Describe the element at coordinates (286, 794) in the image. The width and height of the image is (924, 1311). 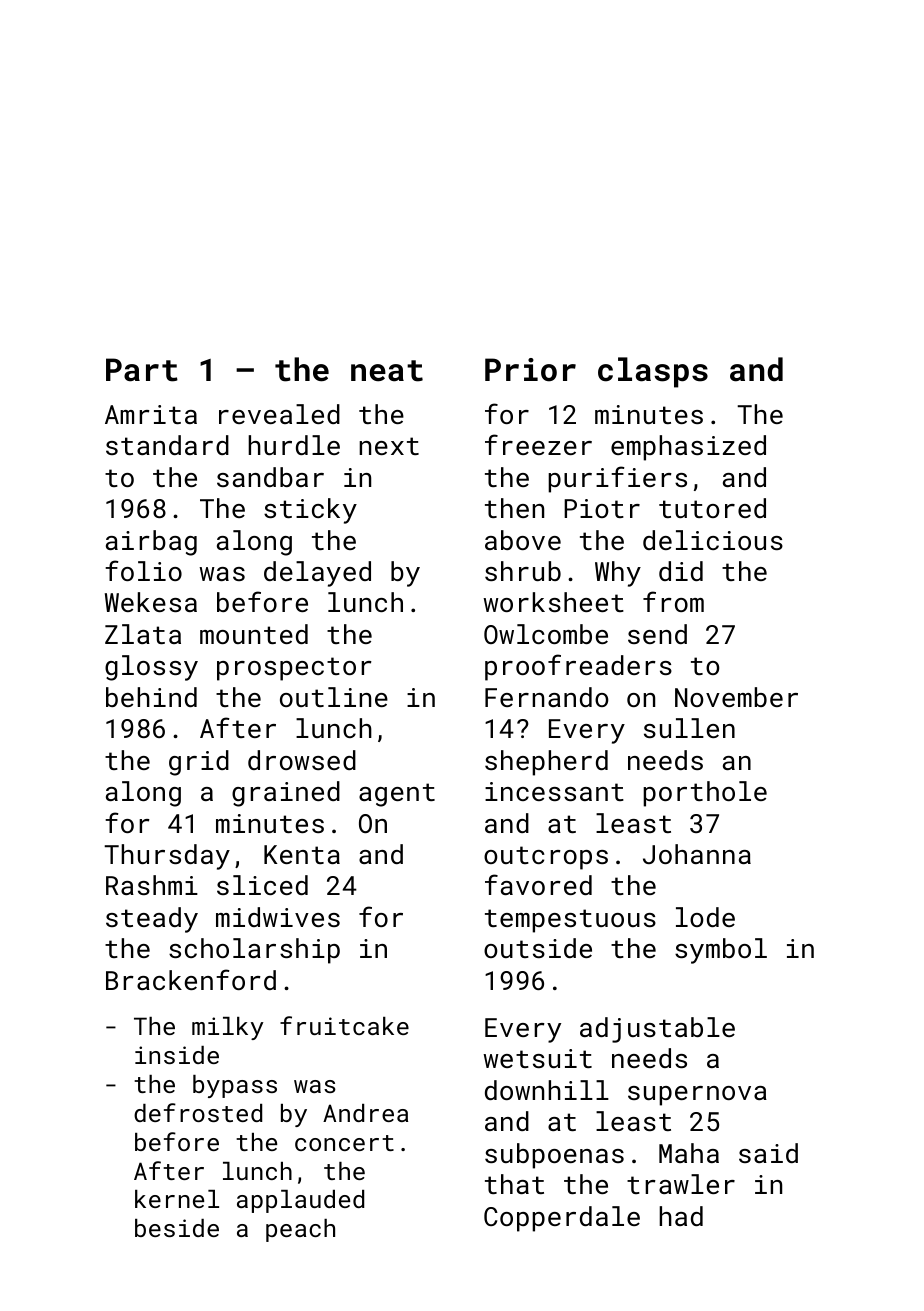
I see `grained` at that location.
